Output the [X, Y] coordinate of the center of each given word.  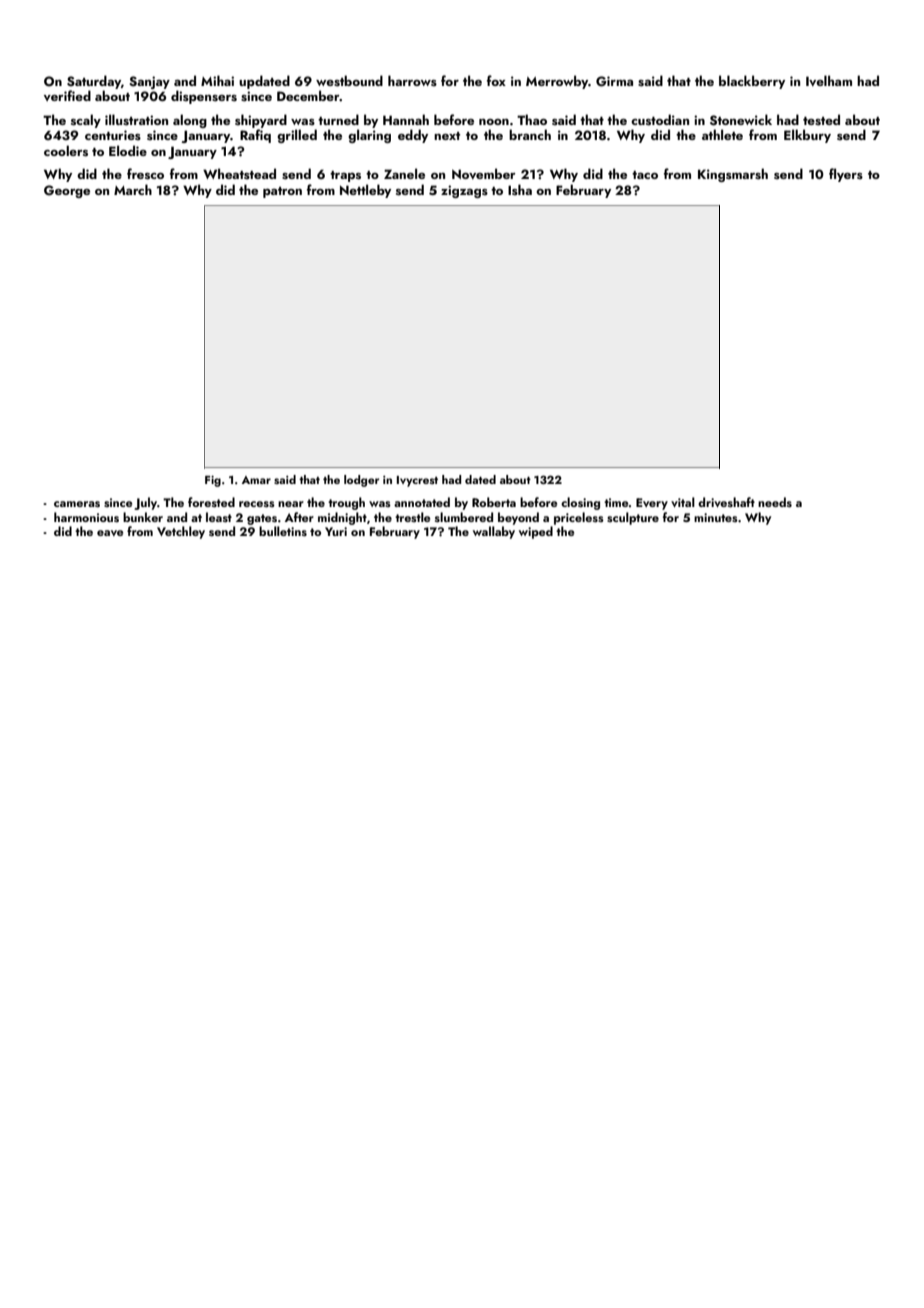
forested [211, 502]
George [67, 191]
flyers [846, 175]
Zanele [404, 173]
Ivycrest [417, 481]
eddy [413, 136]
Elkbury [807, 136]
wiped [536, 532]
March [133, 189]
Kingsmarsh [733, 175]
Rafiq [255, 136]
